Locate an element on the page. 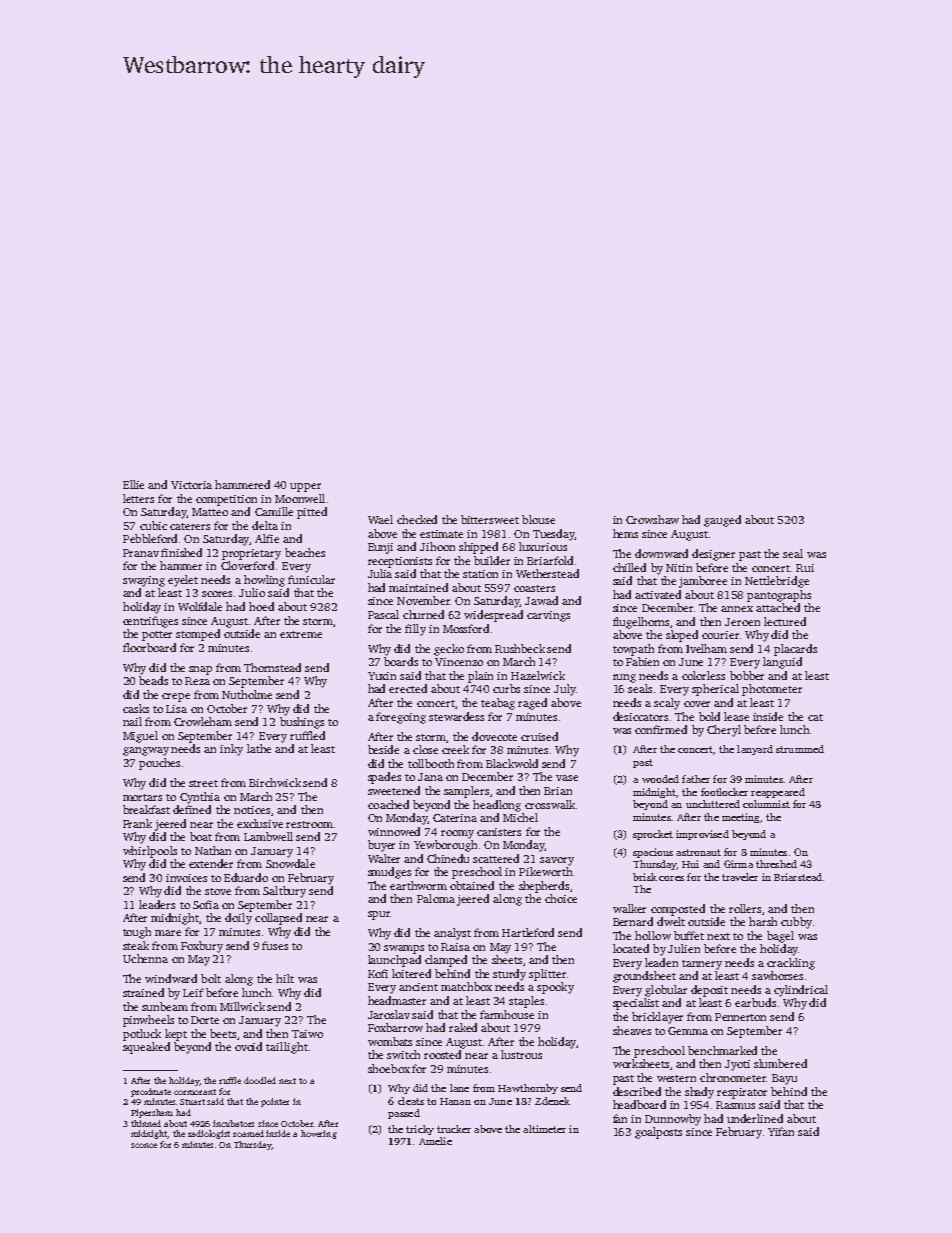 This page has height=1233, width=952. farmhouse is located at coordinates (507, 1014).
